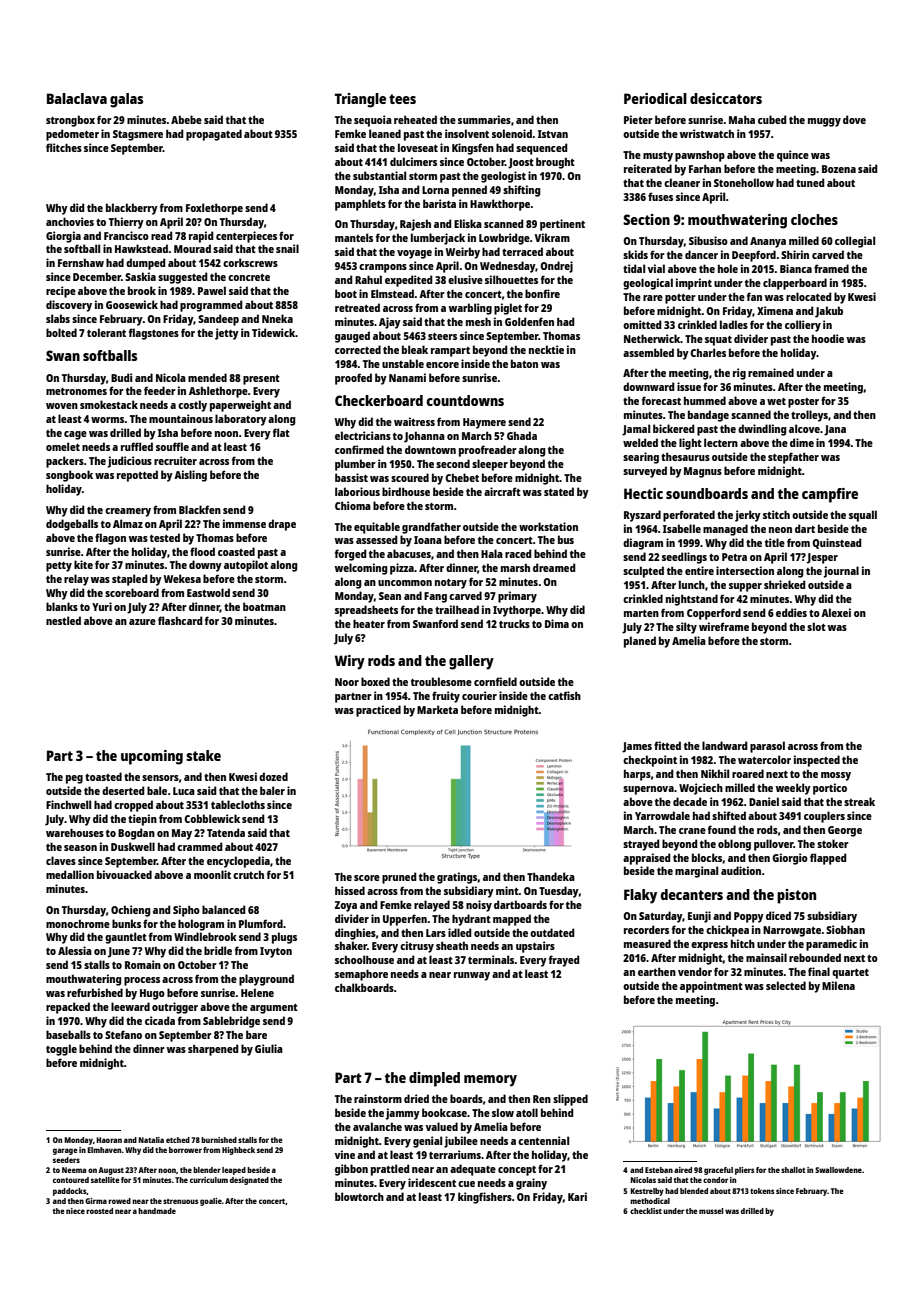  What do you see at coordinates (211, 1202) in the screenshot?
I see `goalie` at bounding box center [211, 1202].
